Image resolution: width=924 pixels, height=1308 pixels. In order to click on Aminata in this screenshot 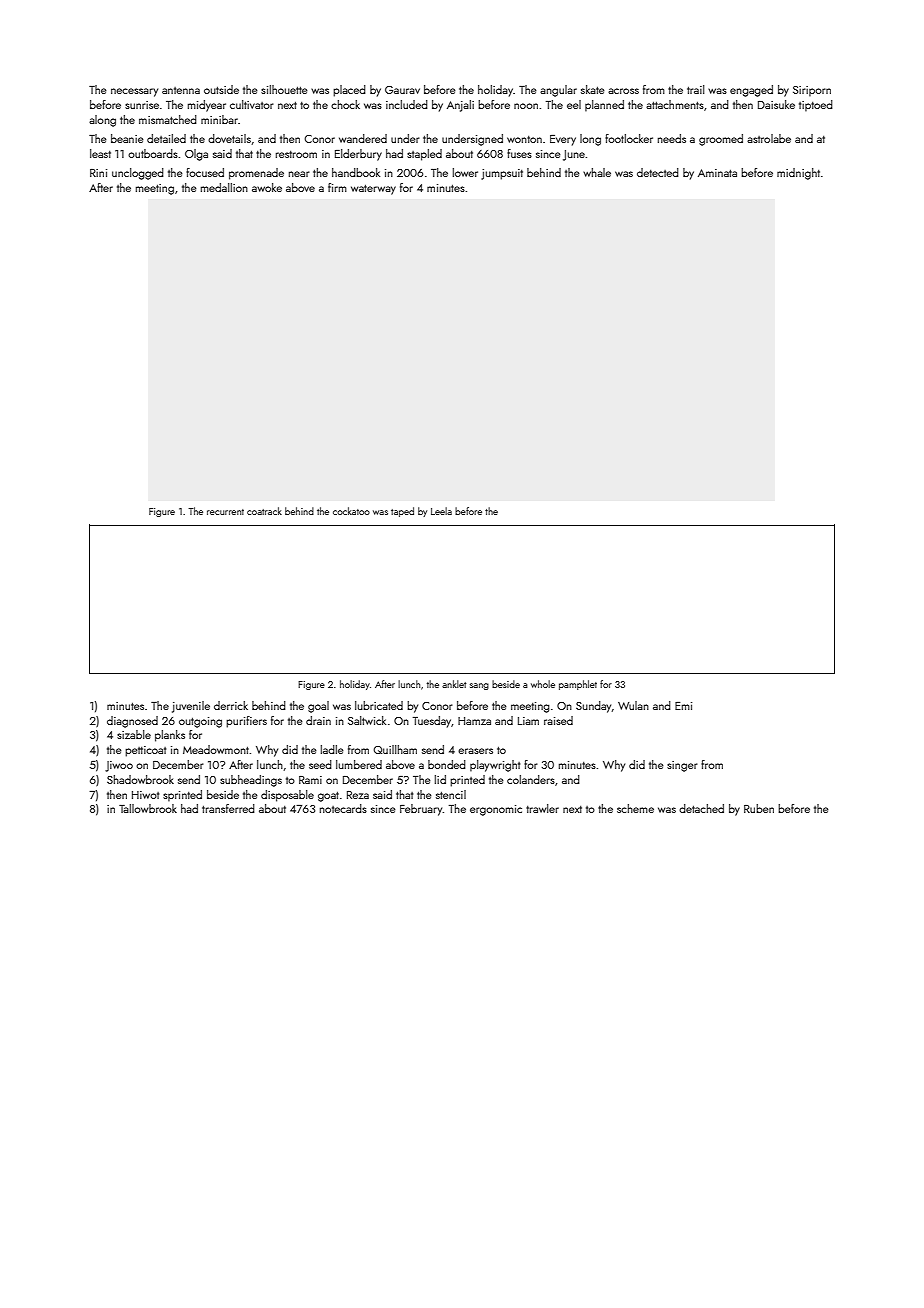, I will do `click(717, 173)`.
